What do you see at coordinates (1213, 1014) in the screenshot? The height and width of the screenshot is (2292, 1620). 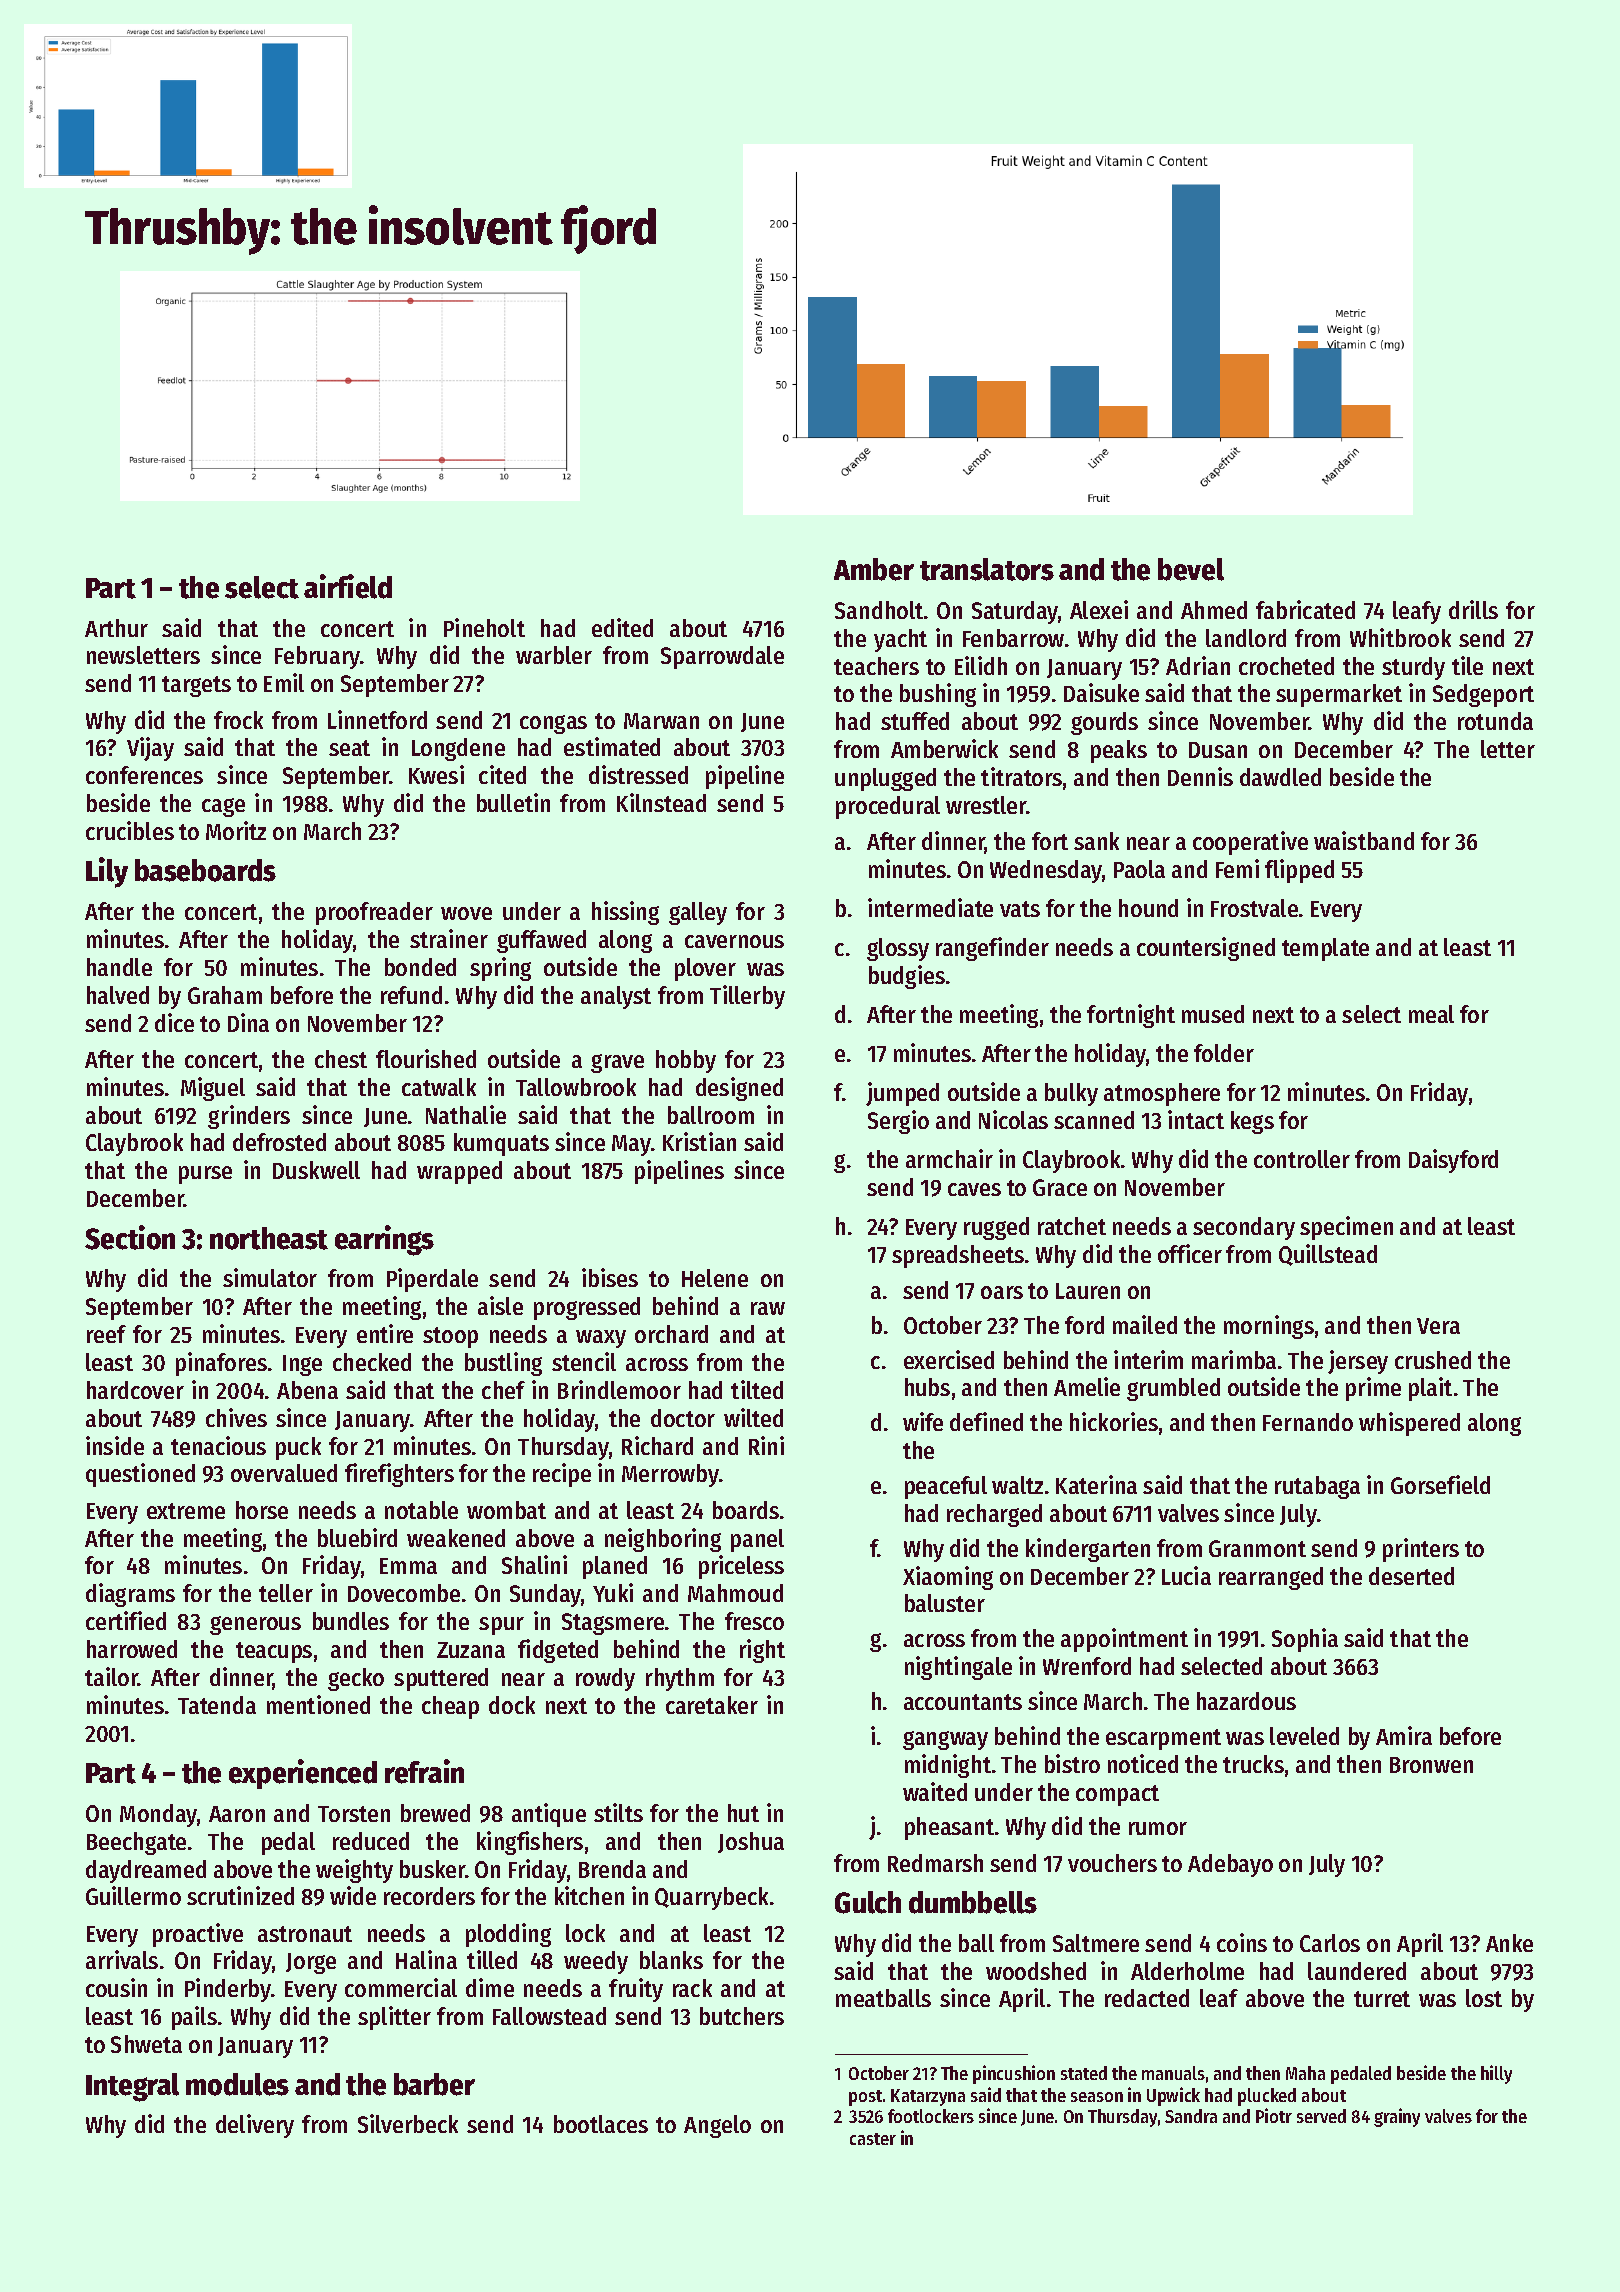 I see `mused` at bounding box center [1213, 1014].
